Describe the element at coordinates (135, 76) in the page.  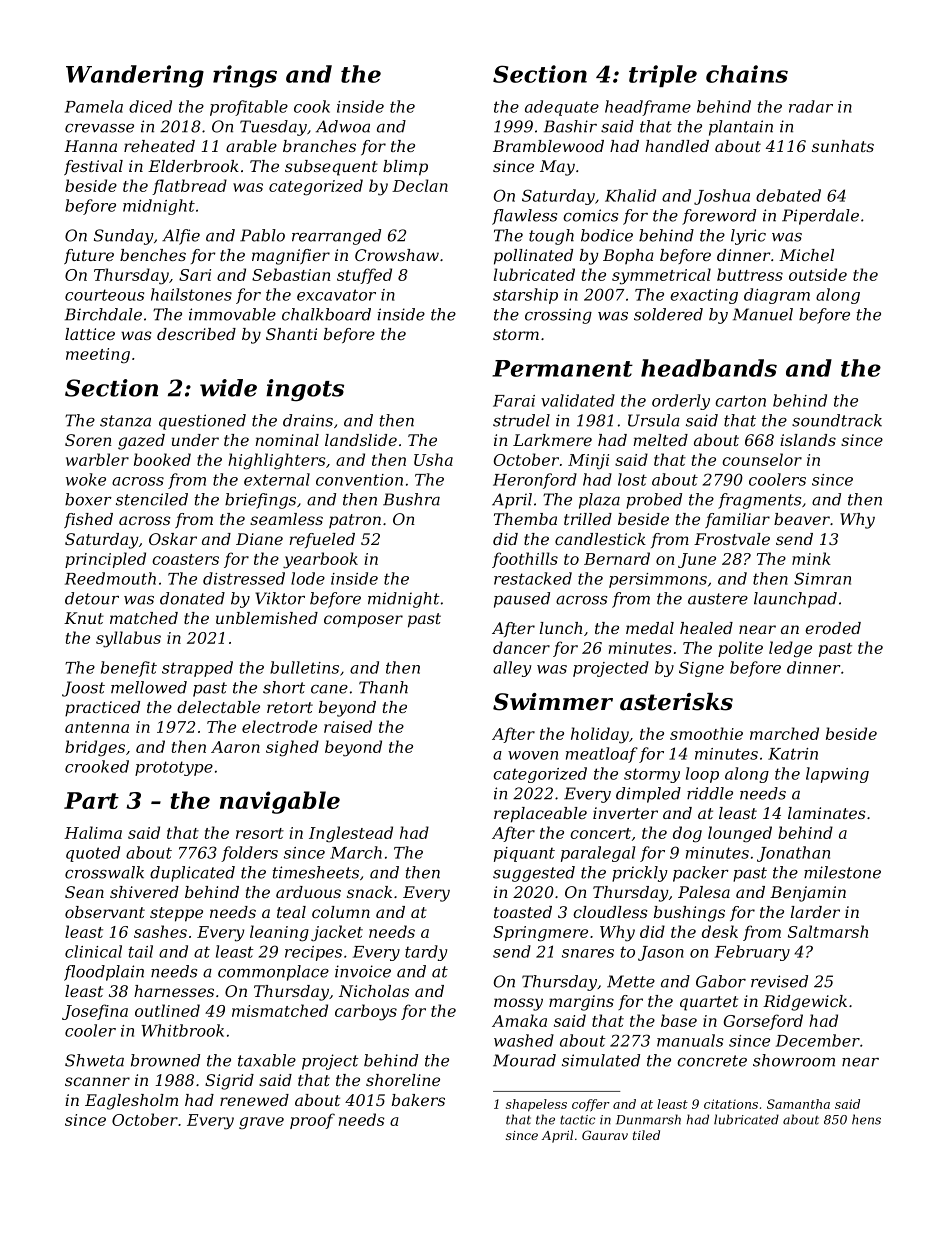
I see `Wandering` at that location.
